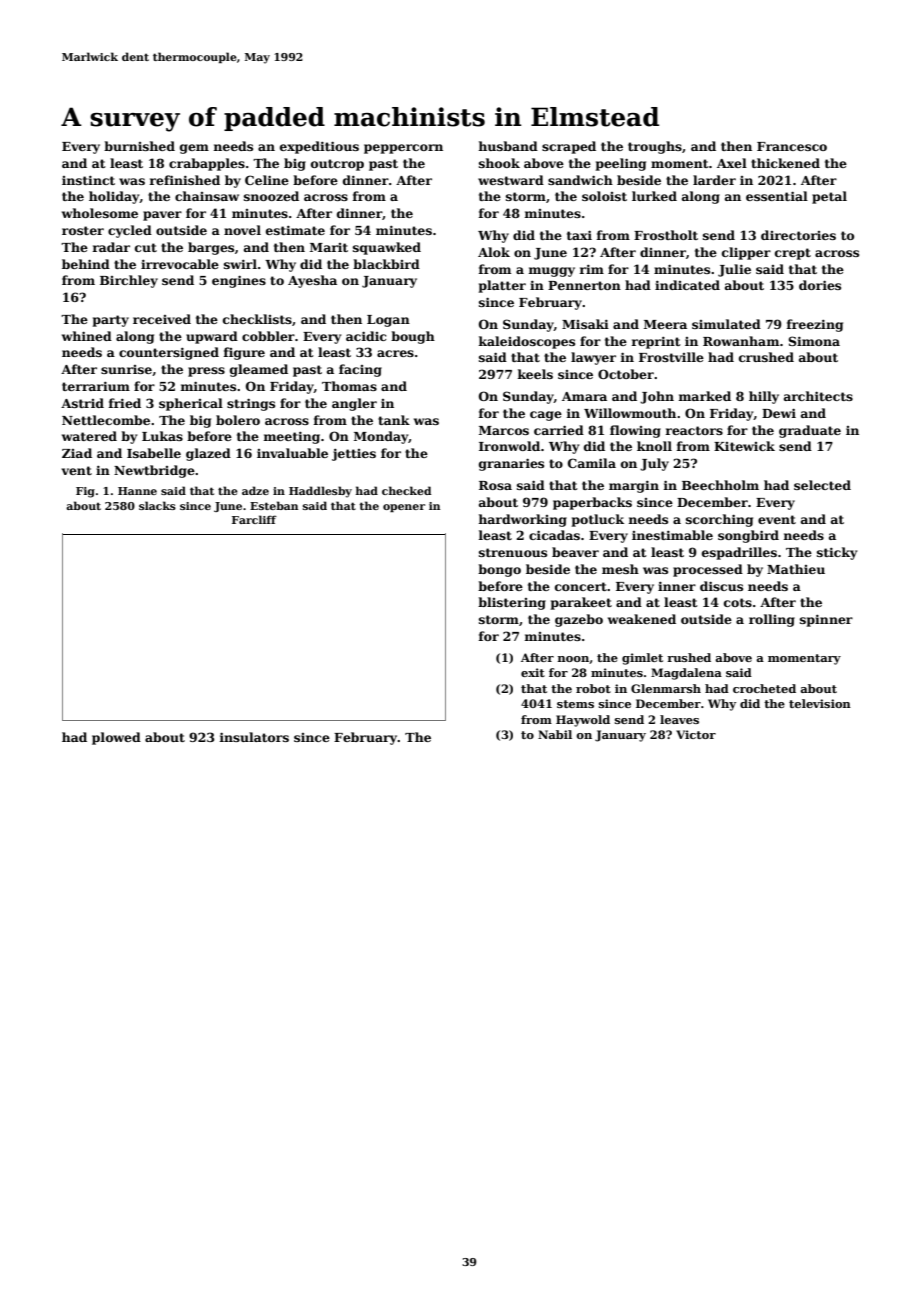 The image size is (924, 1308). I want to click on burnished, so click(139, 146).
